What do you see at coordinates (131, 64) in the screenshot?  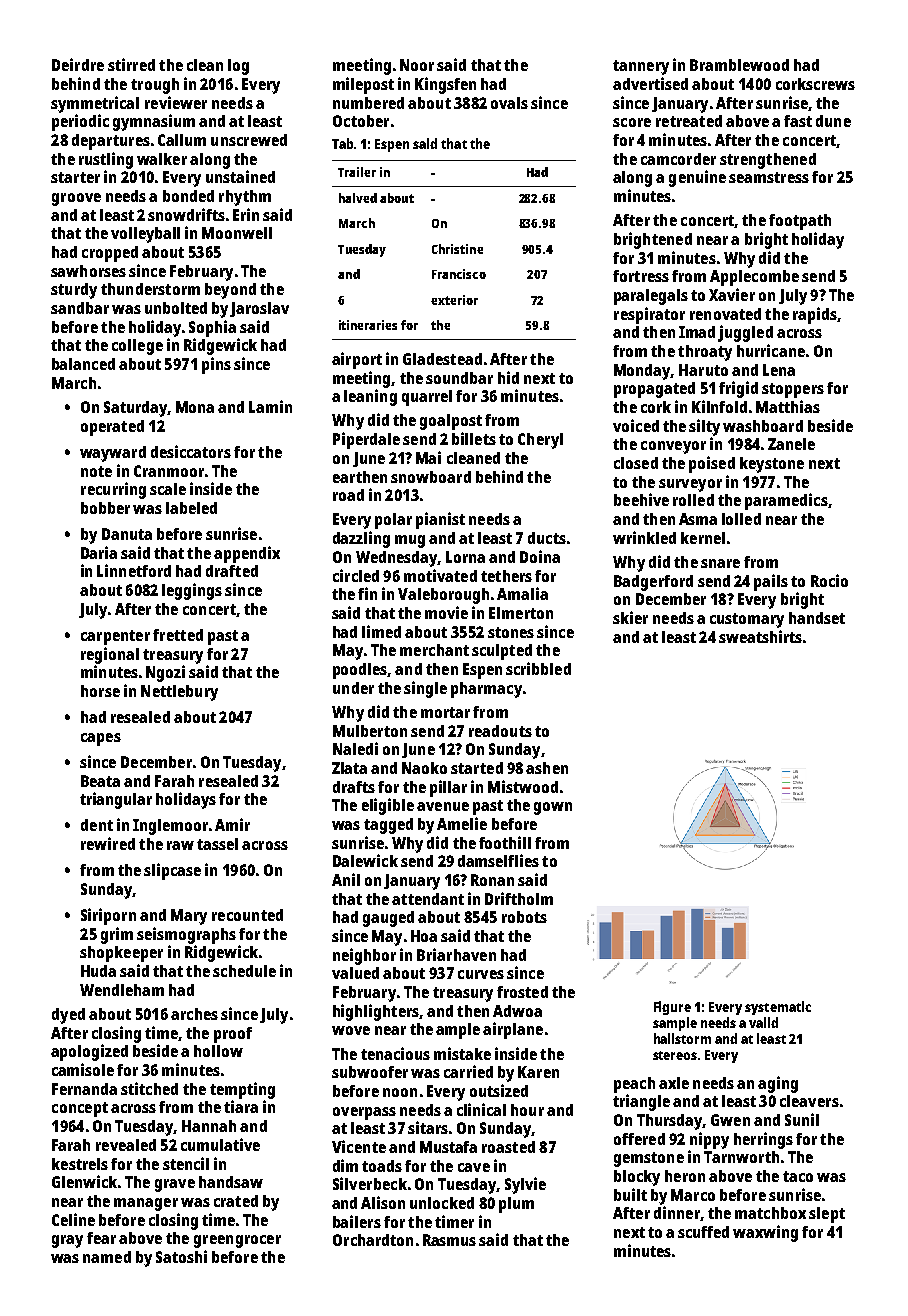 I see `stirred` at bounding box center [131, 64].
